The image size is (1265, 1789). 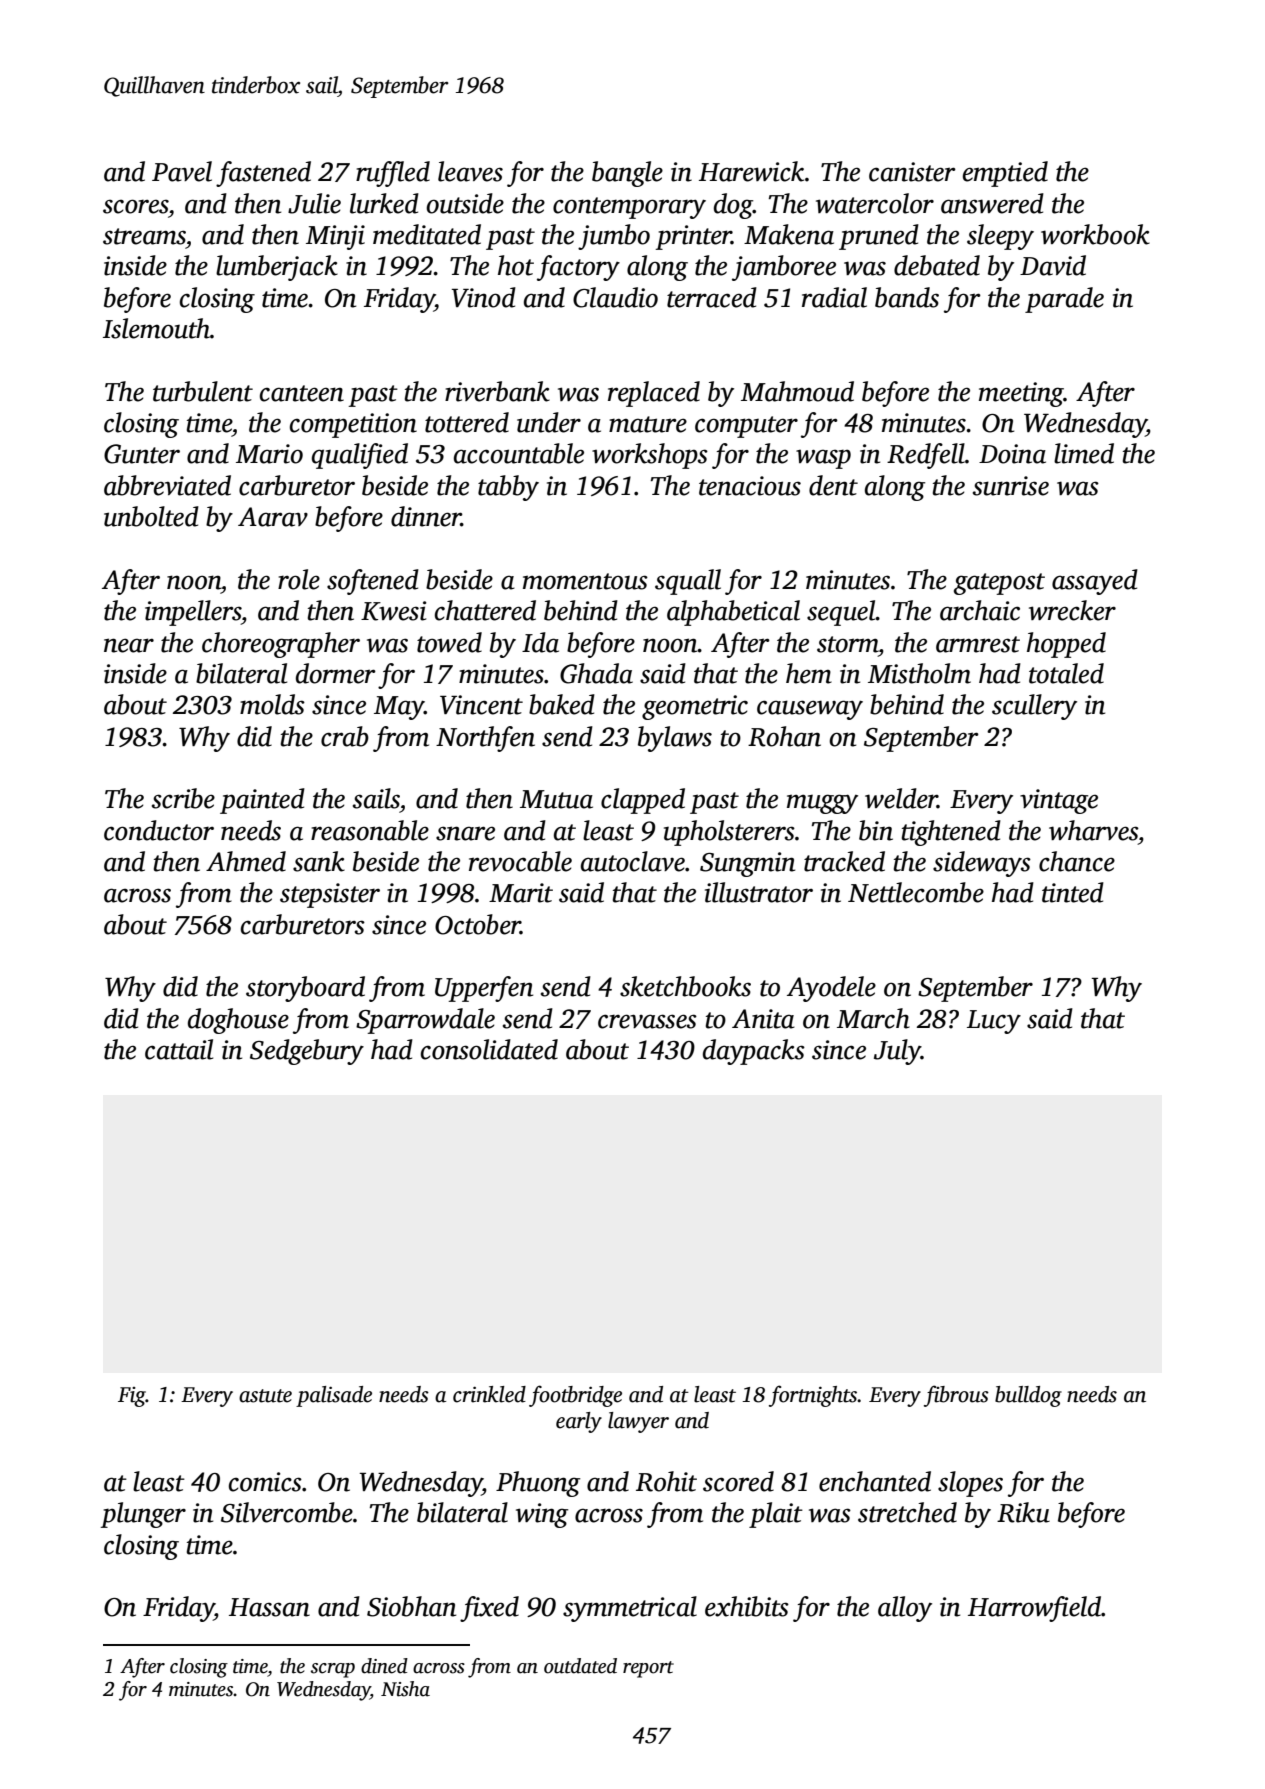 What do you see at coordinates (277, 268) in the screenshot?
I see `lumberjack` at bounding box center [277, 268].
